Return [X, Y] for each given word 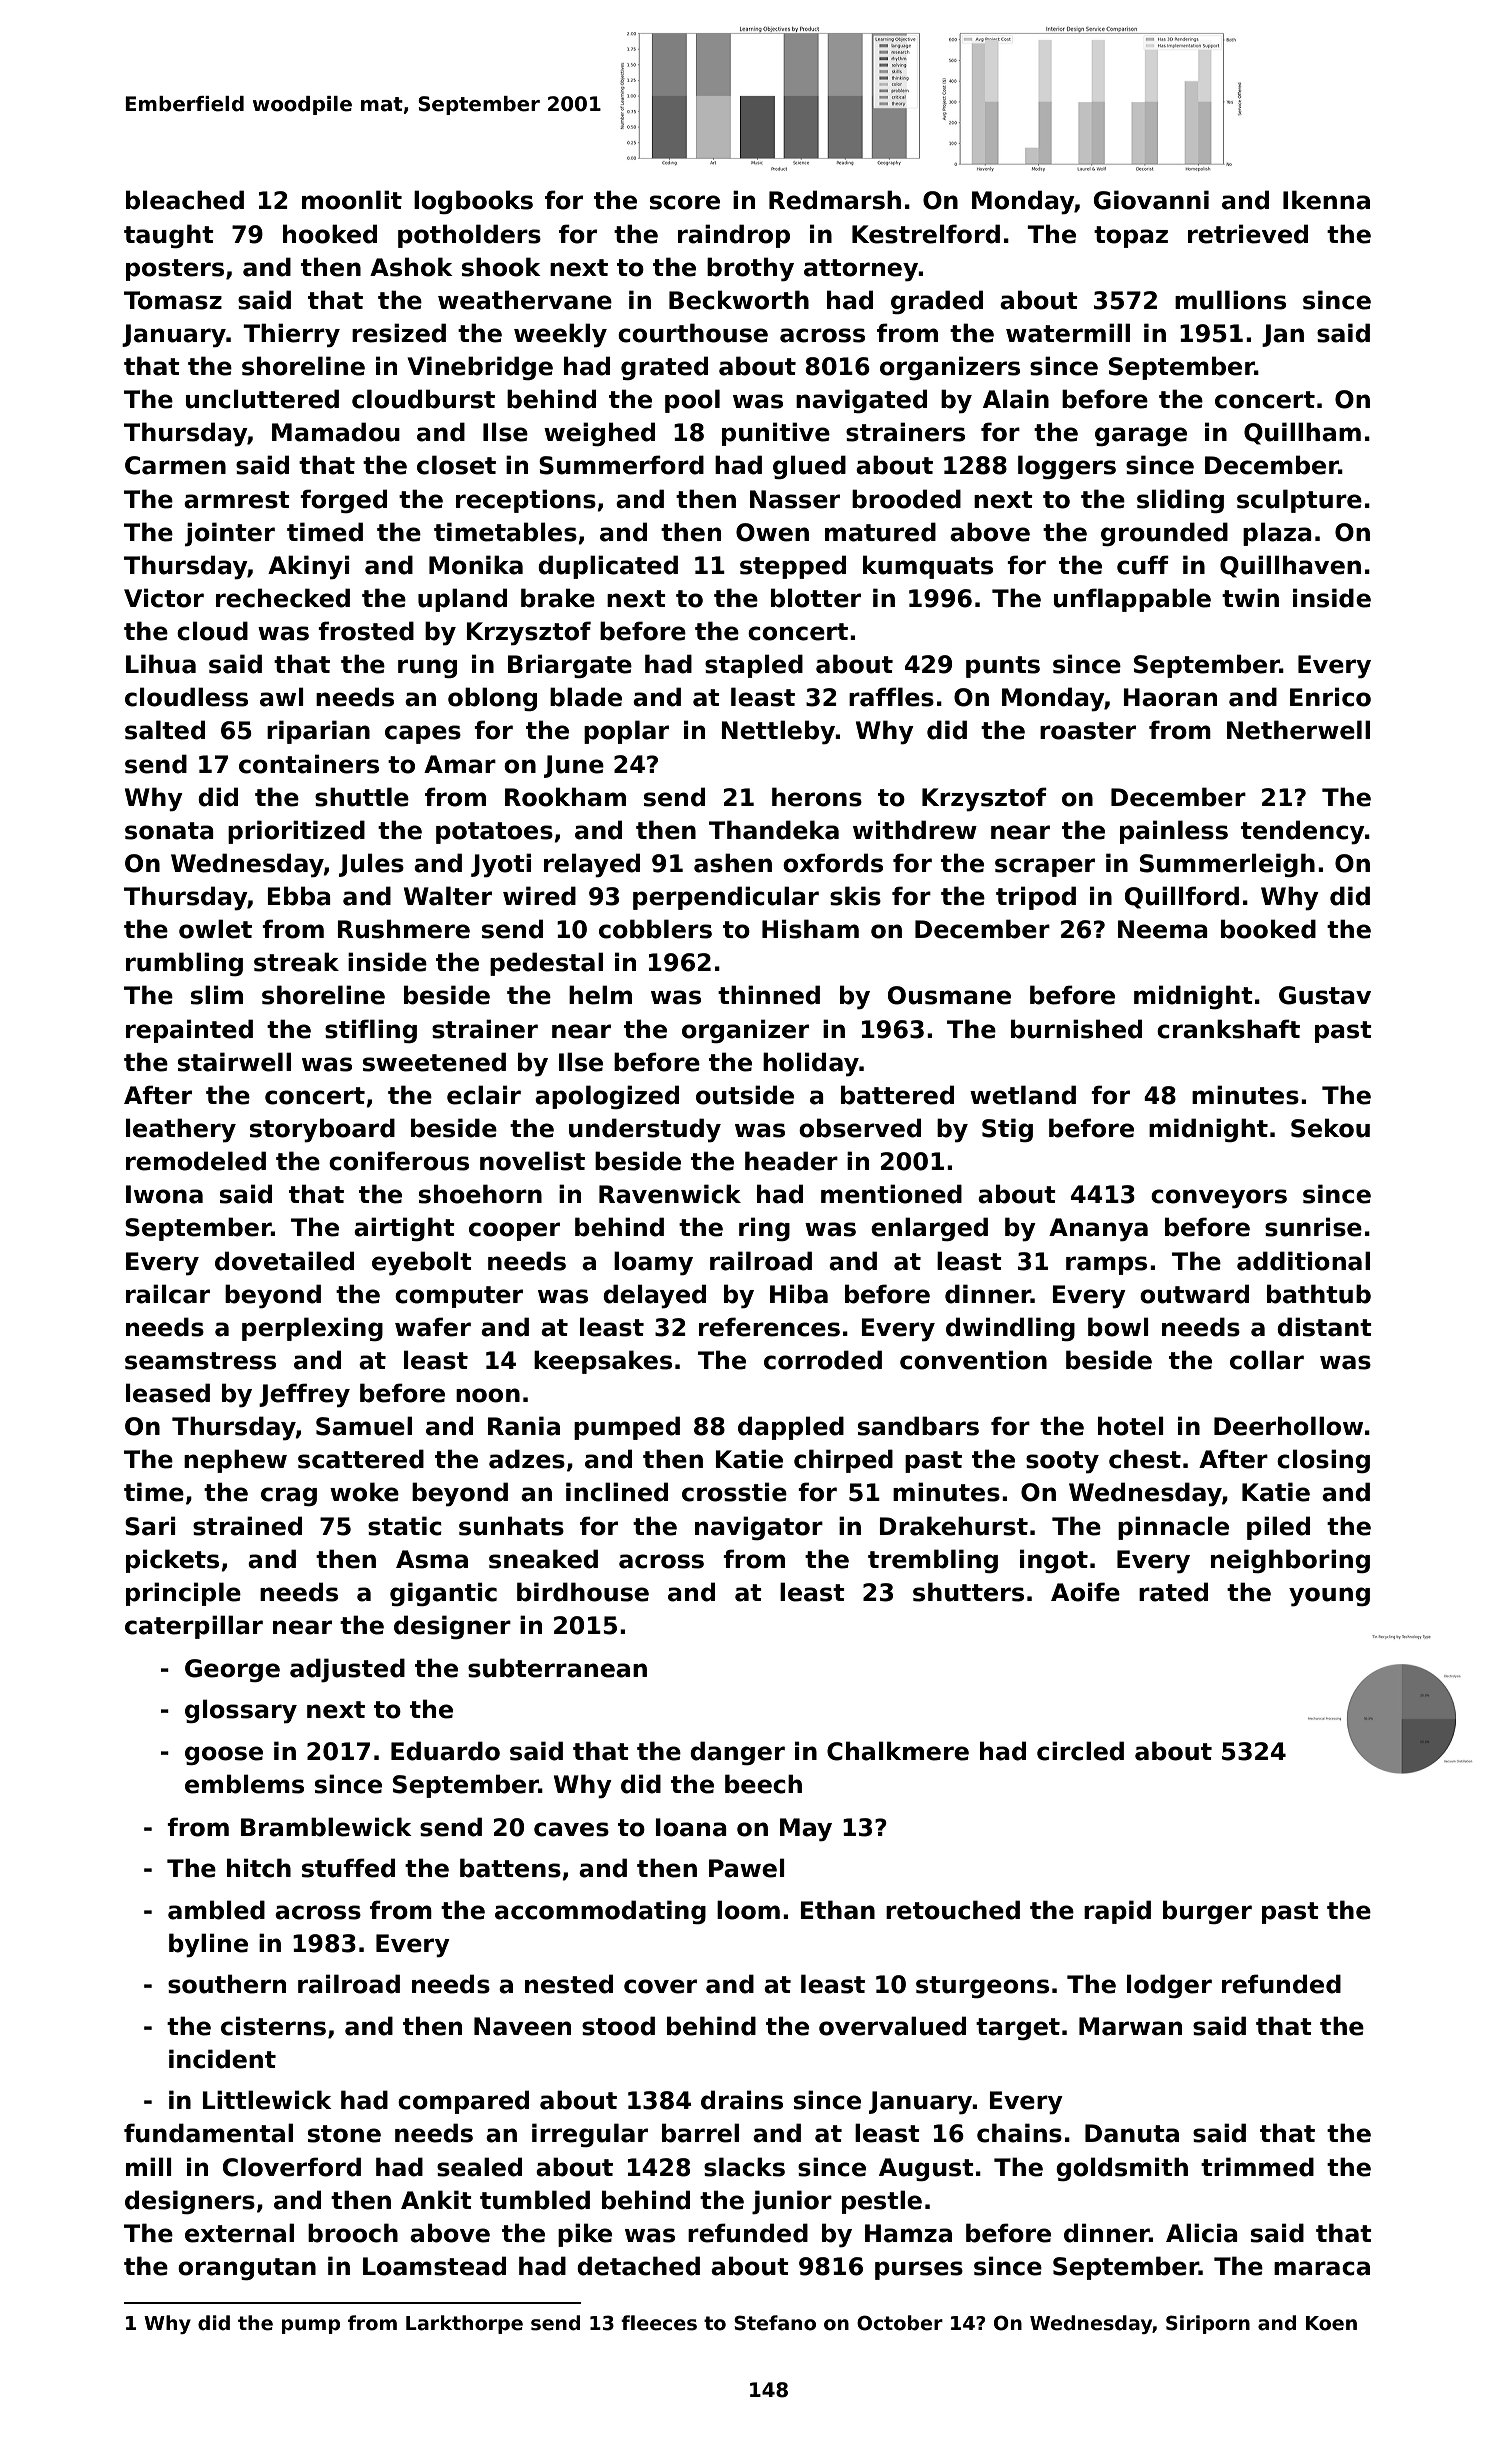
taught [169, 236]
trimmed [1257, 2167]
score [685, 202]
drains [742, 2100]
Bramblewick [326, 1827]
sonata [169, 831]
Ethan [838, 1910]
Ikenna [1326, 200]
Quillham [1302, 433]
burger [1207, 1912]
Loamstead [434, 2266]
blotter [816, 598]
